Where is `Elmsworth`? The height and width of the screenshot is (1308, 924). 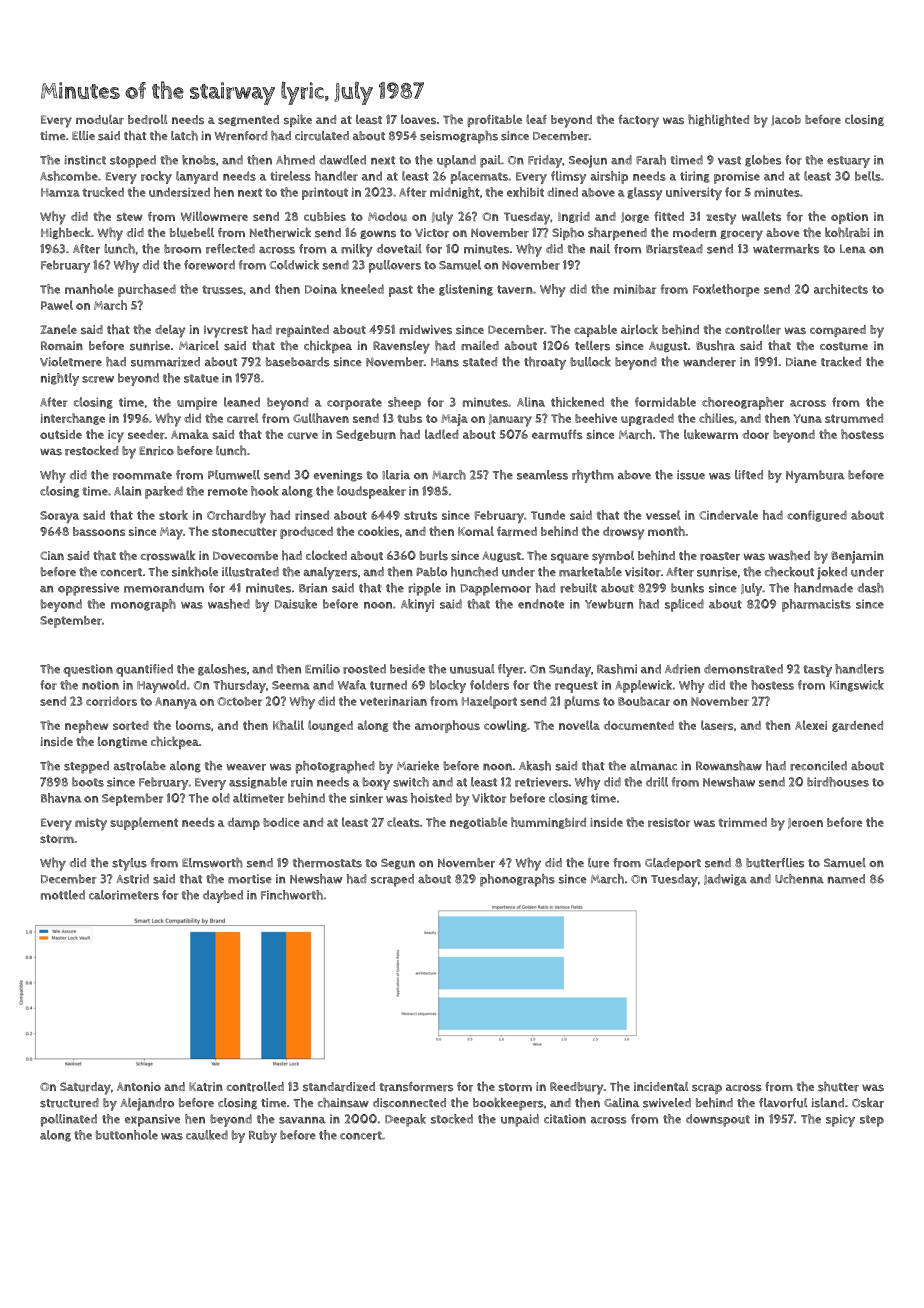 Elmsworth is located at coordinates (212, 862).
